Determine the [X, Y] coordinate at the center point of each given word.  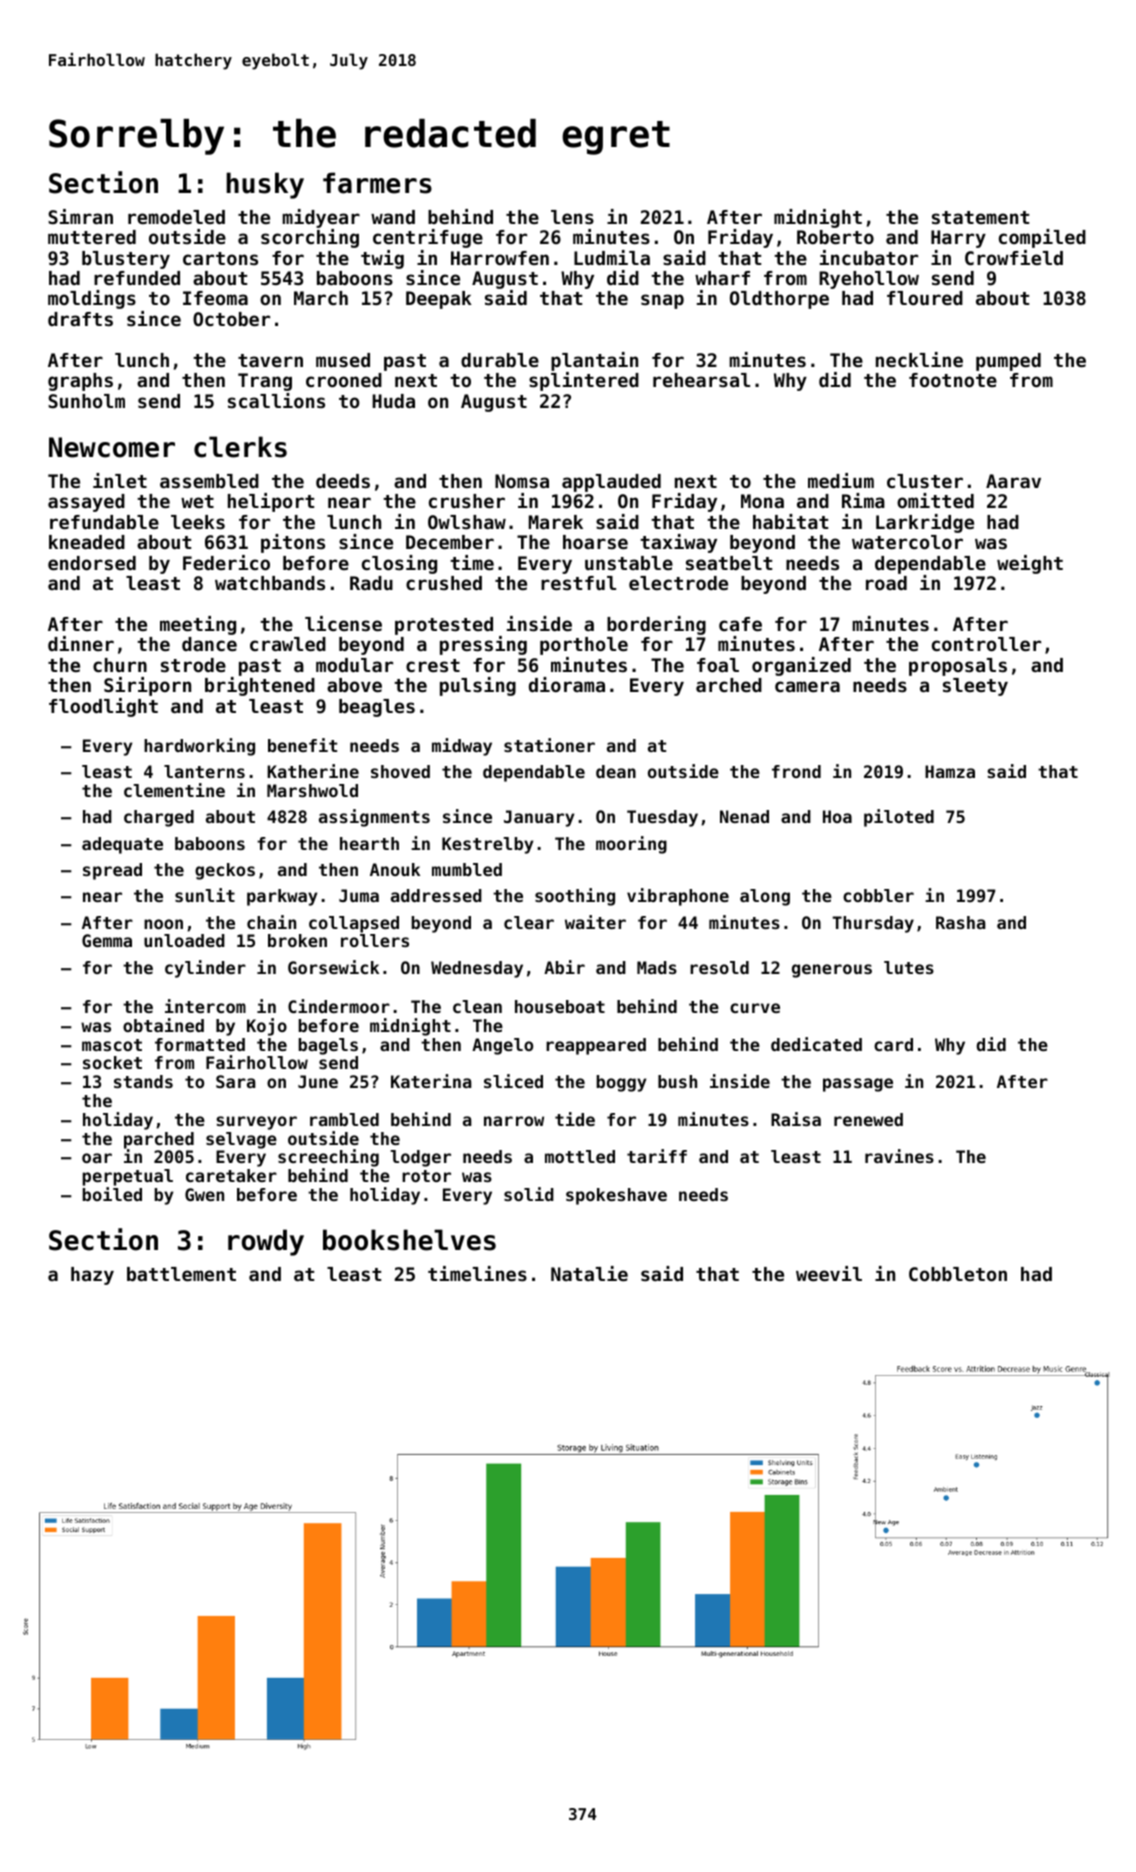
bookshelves [409, 1240]
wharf [722, 278]
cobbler [878, 895]
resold [719, 967]
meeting [198, 625]
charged [159, 818]
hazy [92, 1276]
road [886, 583]
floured [925, 298]
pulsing [478, 686]
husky [265, 185]
